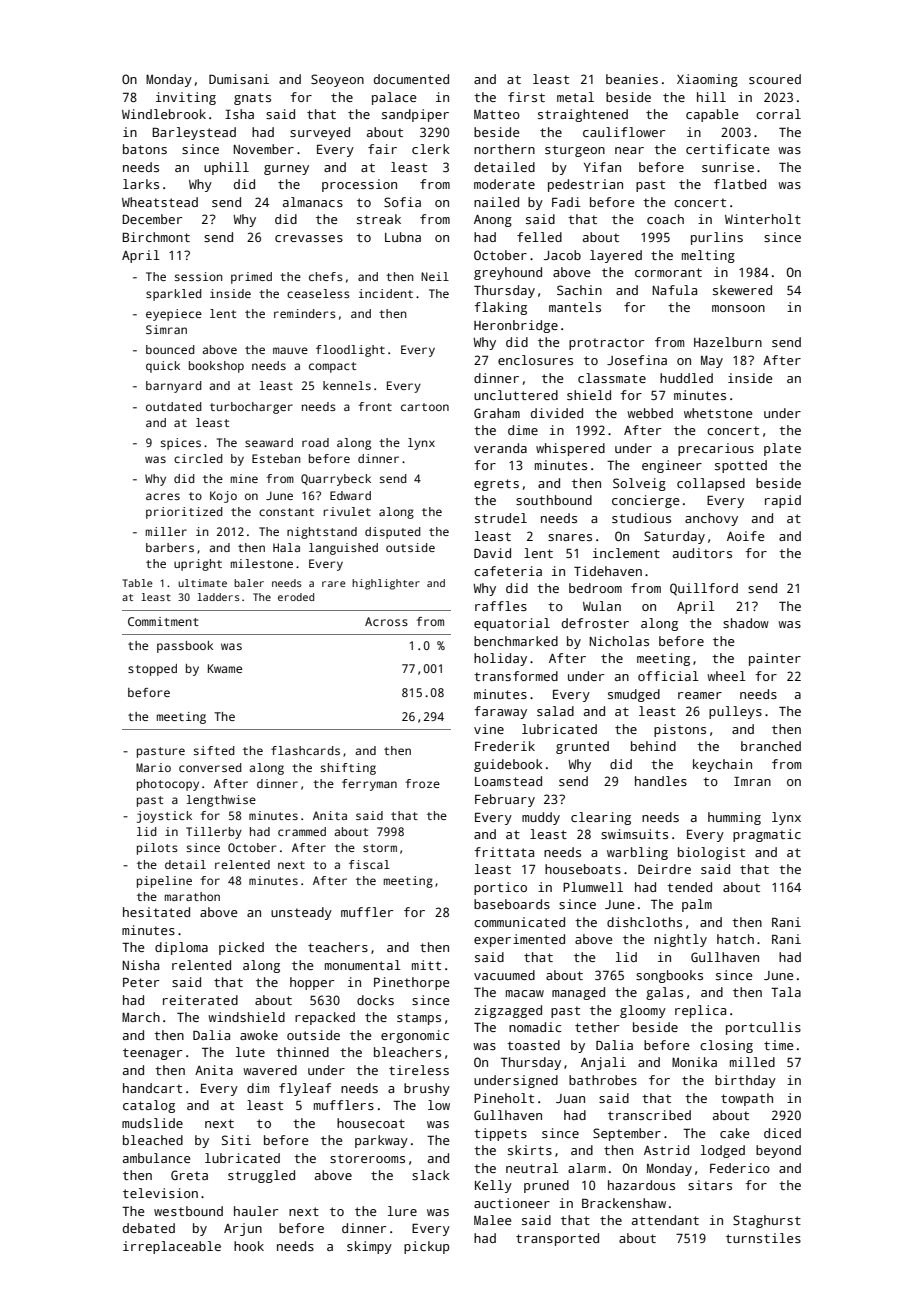 This screenshot has height=1308, width=924. Describe the element at coordinates (557, 1239) in the screenshot. I see `transported` at that location.
